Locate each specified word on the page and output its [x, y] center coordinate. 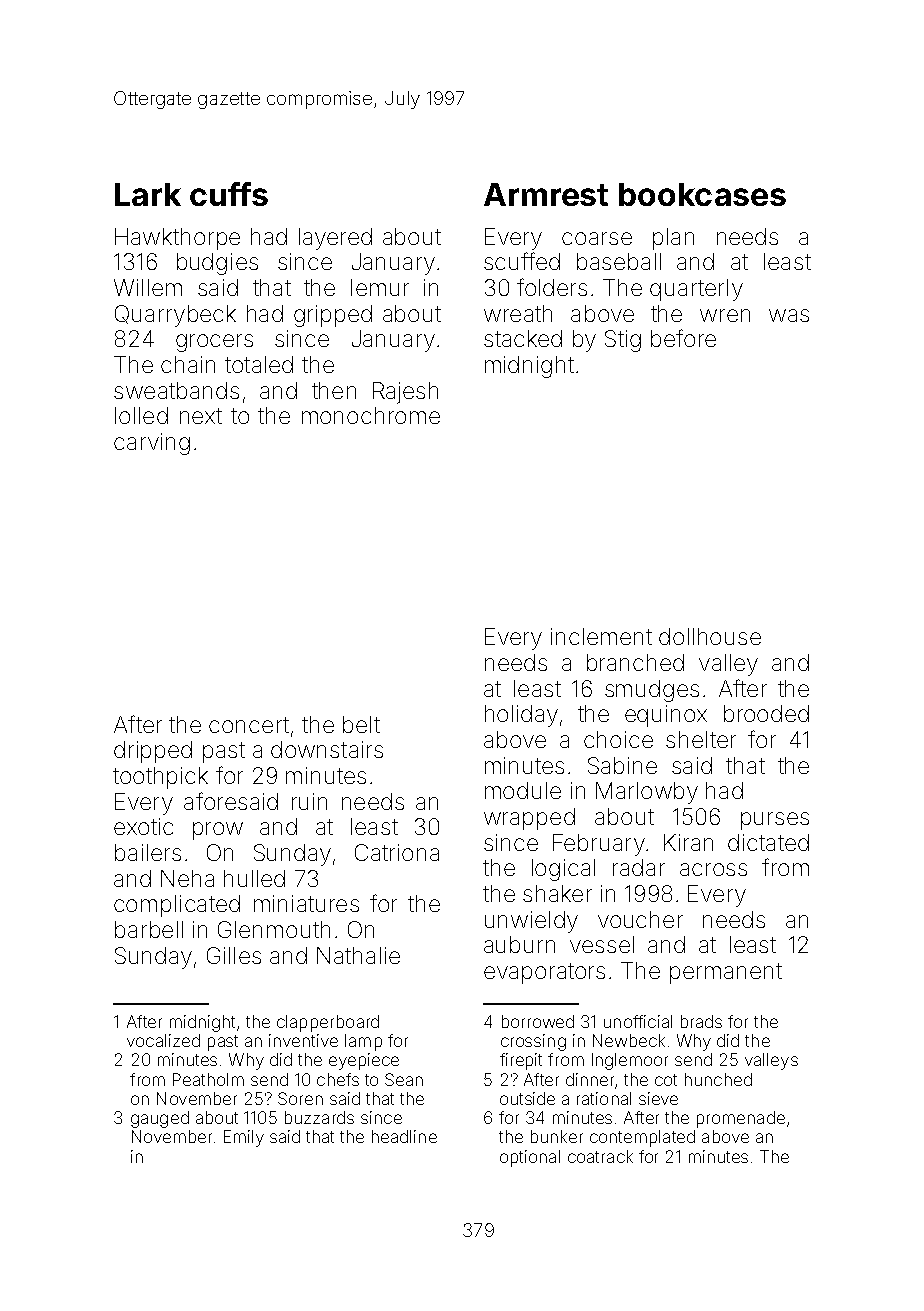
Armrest [546, 194]
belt [361, 724]
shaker [557, 893]
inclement [601, 636]
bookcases [702, 194]
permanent [726, 973]
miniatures [306, 903]
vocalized [163, 1040]
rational [604, 1098]
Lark [148, 194]
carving [152, 444]
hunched [718, 1079]
